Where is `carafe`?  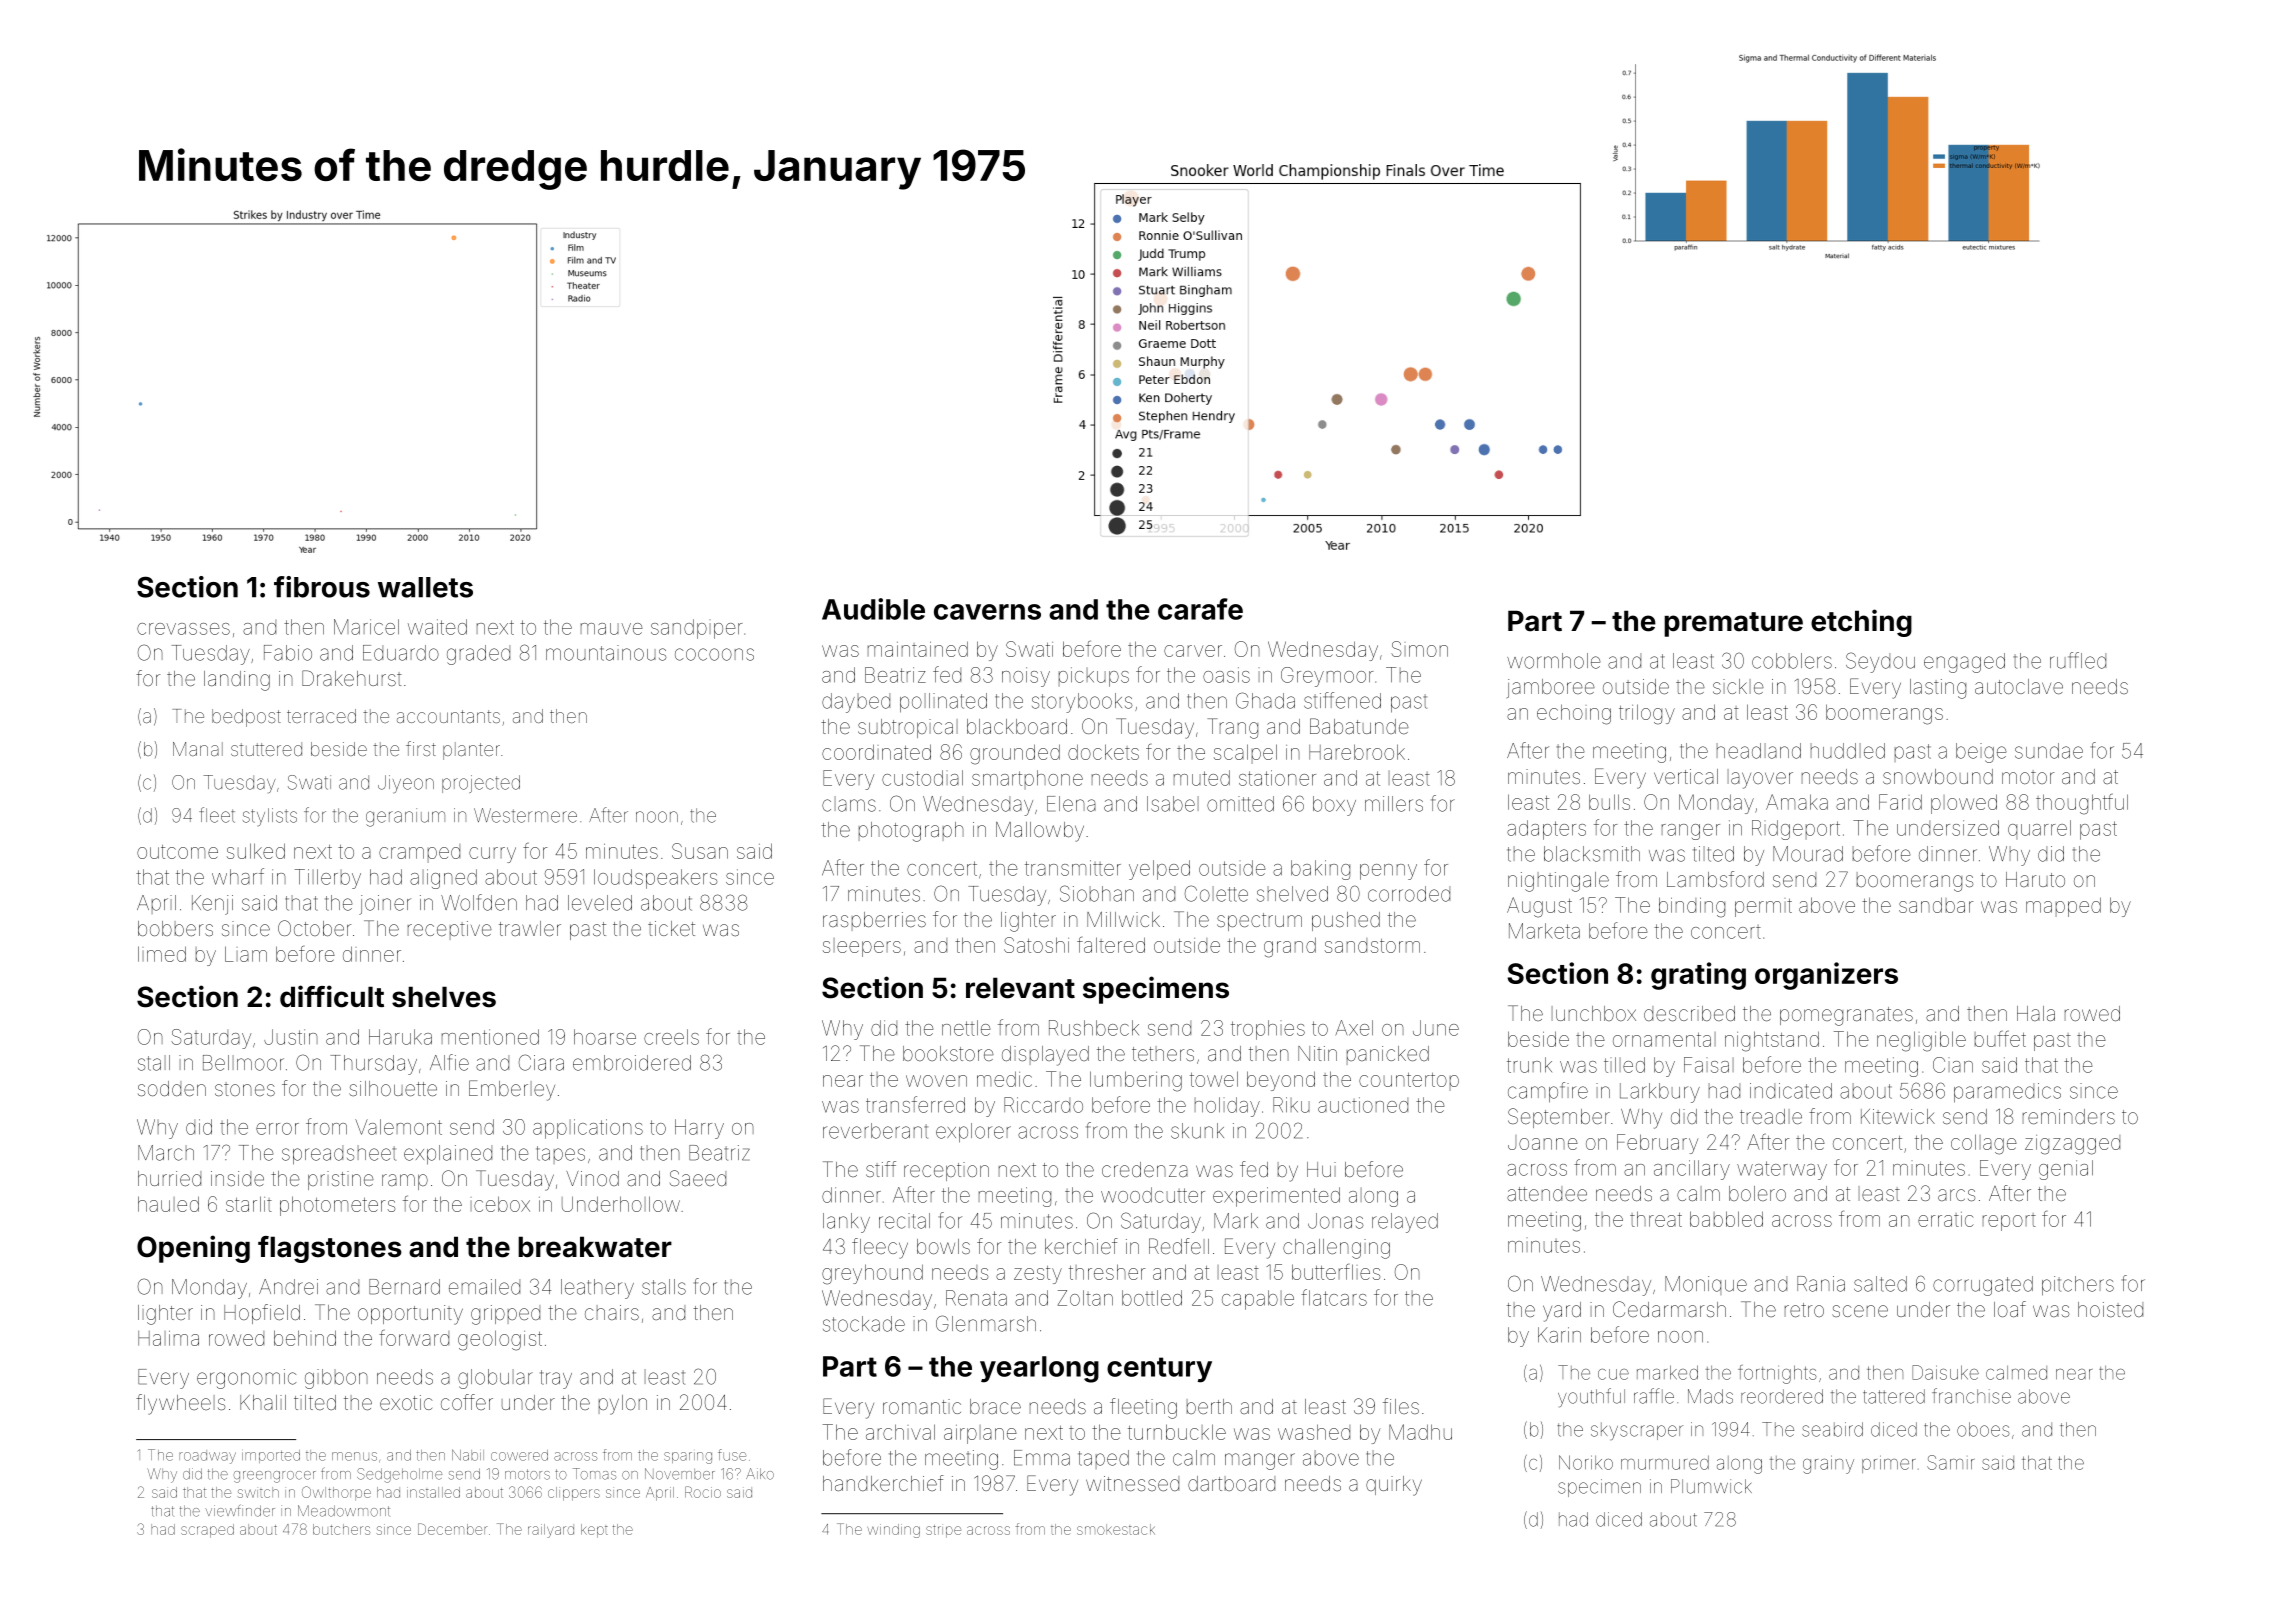 carafe is located at coordinates (1200, 609).
